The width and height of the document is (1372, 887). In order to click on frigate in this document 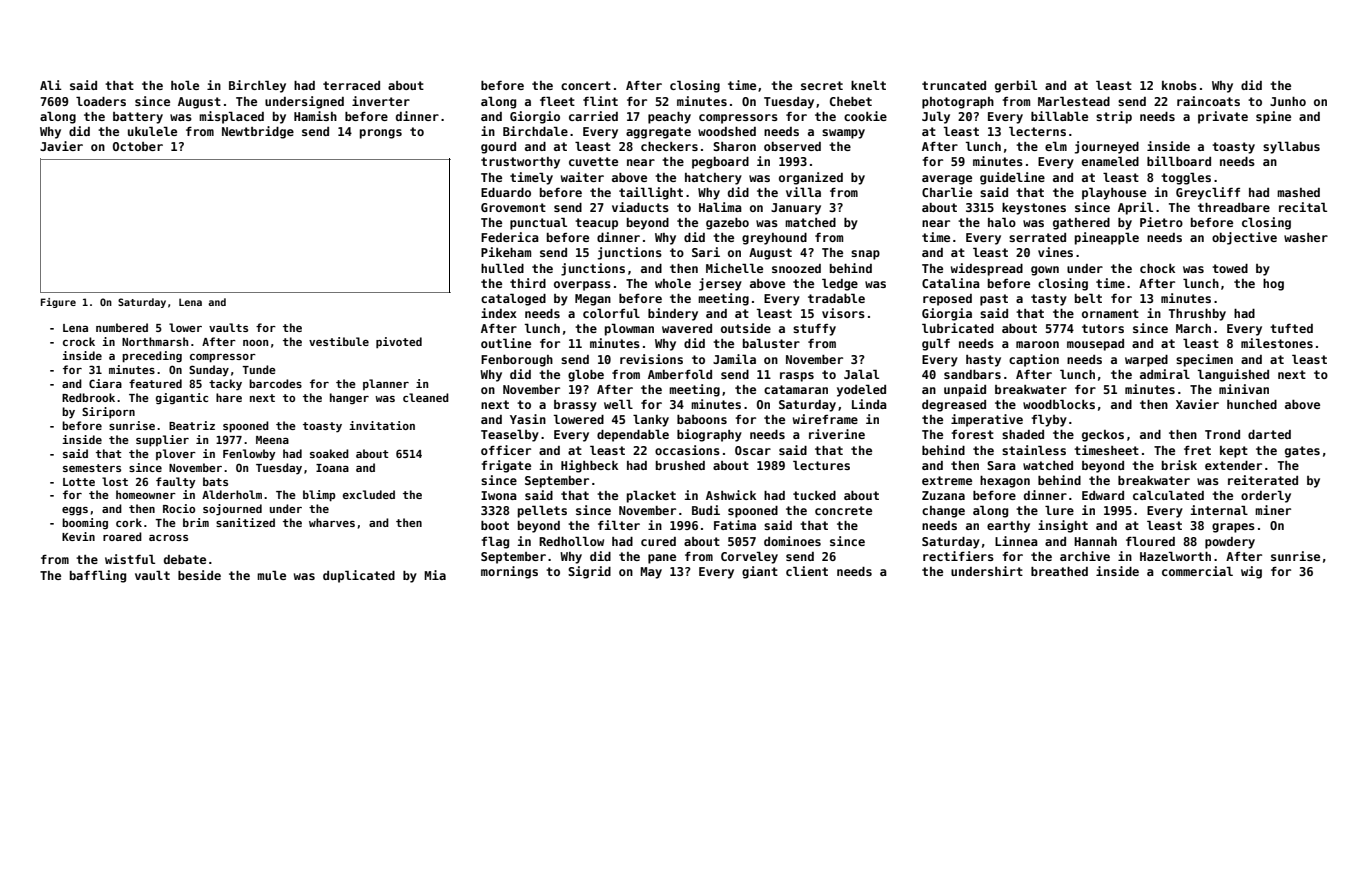, I will do `click(506, 466)`.
